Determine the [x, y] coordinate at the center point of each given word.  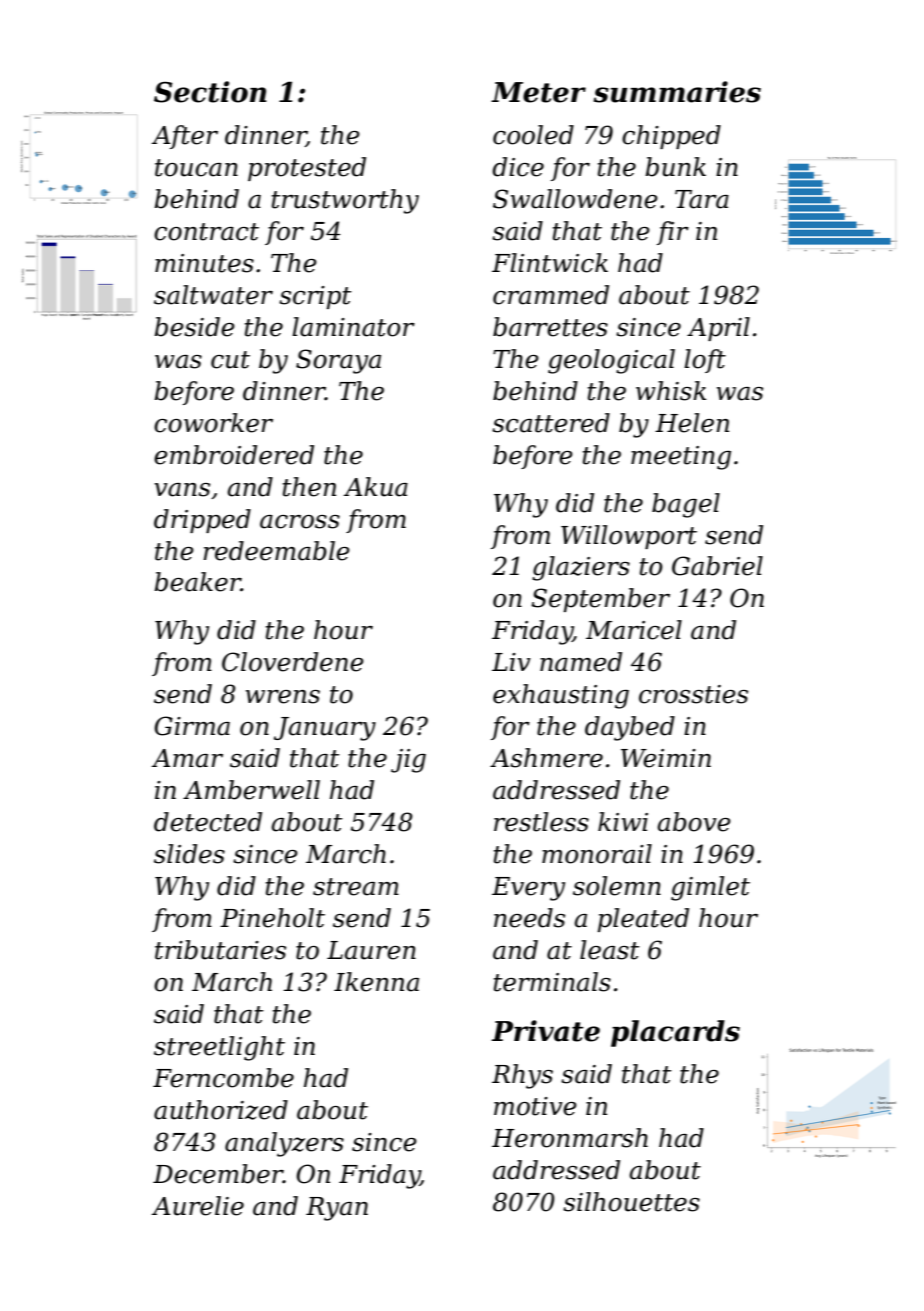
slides [189, 854]
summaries [677, 92]
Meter [538, 92]
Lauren [371, 950]
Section [210, 92]
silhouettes [631, 1202]
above [694, 822]
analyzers [284, 1144]
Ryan [337, 1209]
